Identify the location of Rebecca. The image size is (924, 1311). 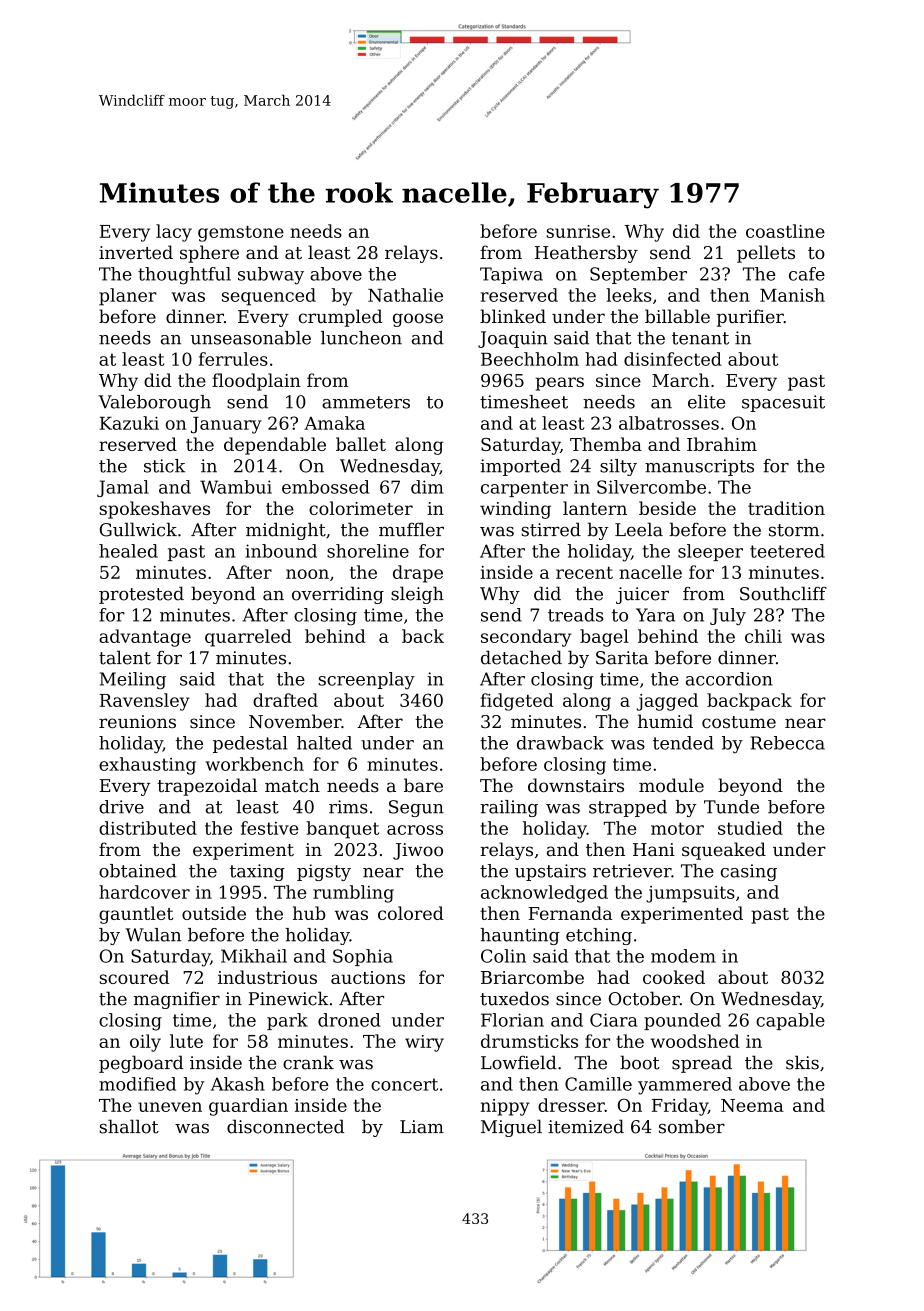
(788, 743).
